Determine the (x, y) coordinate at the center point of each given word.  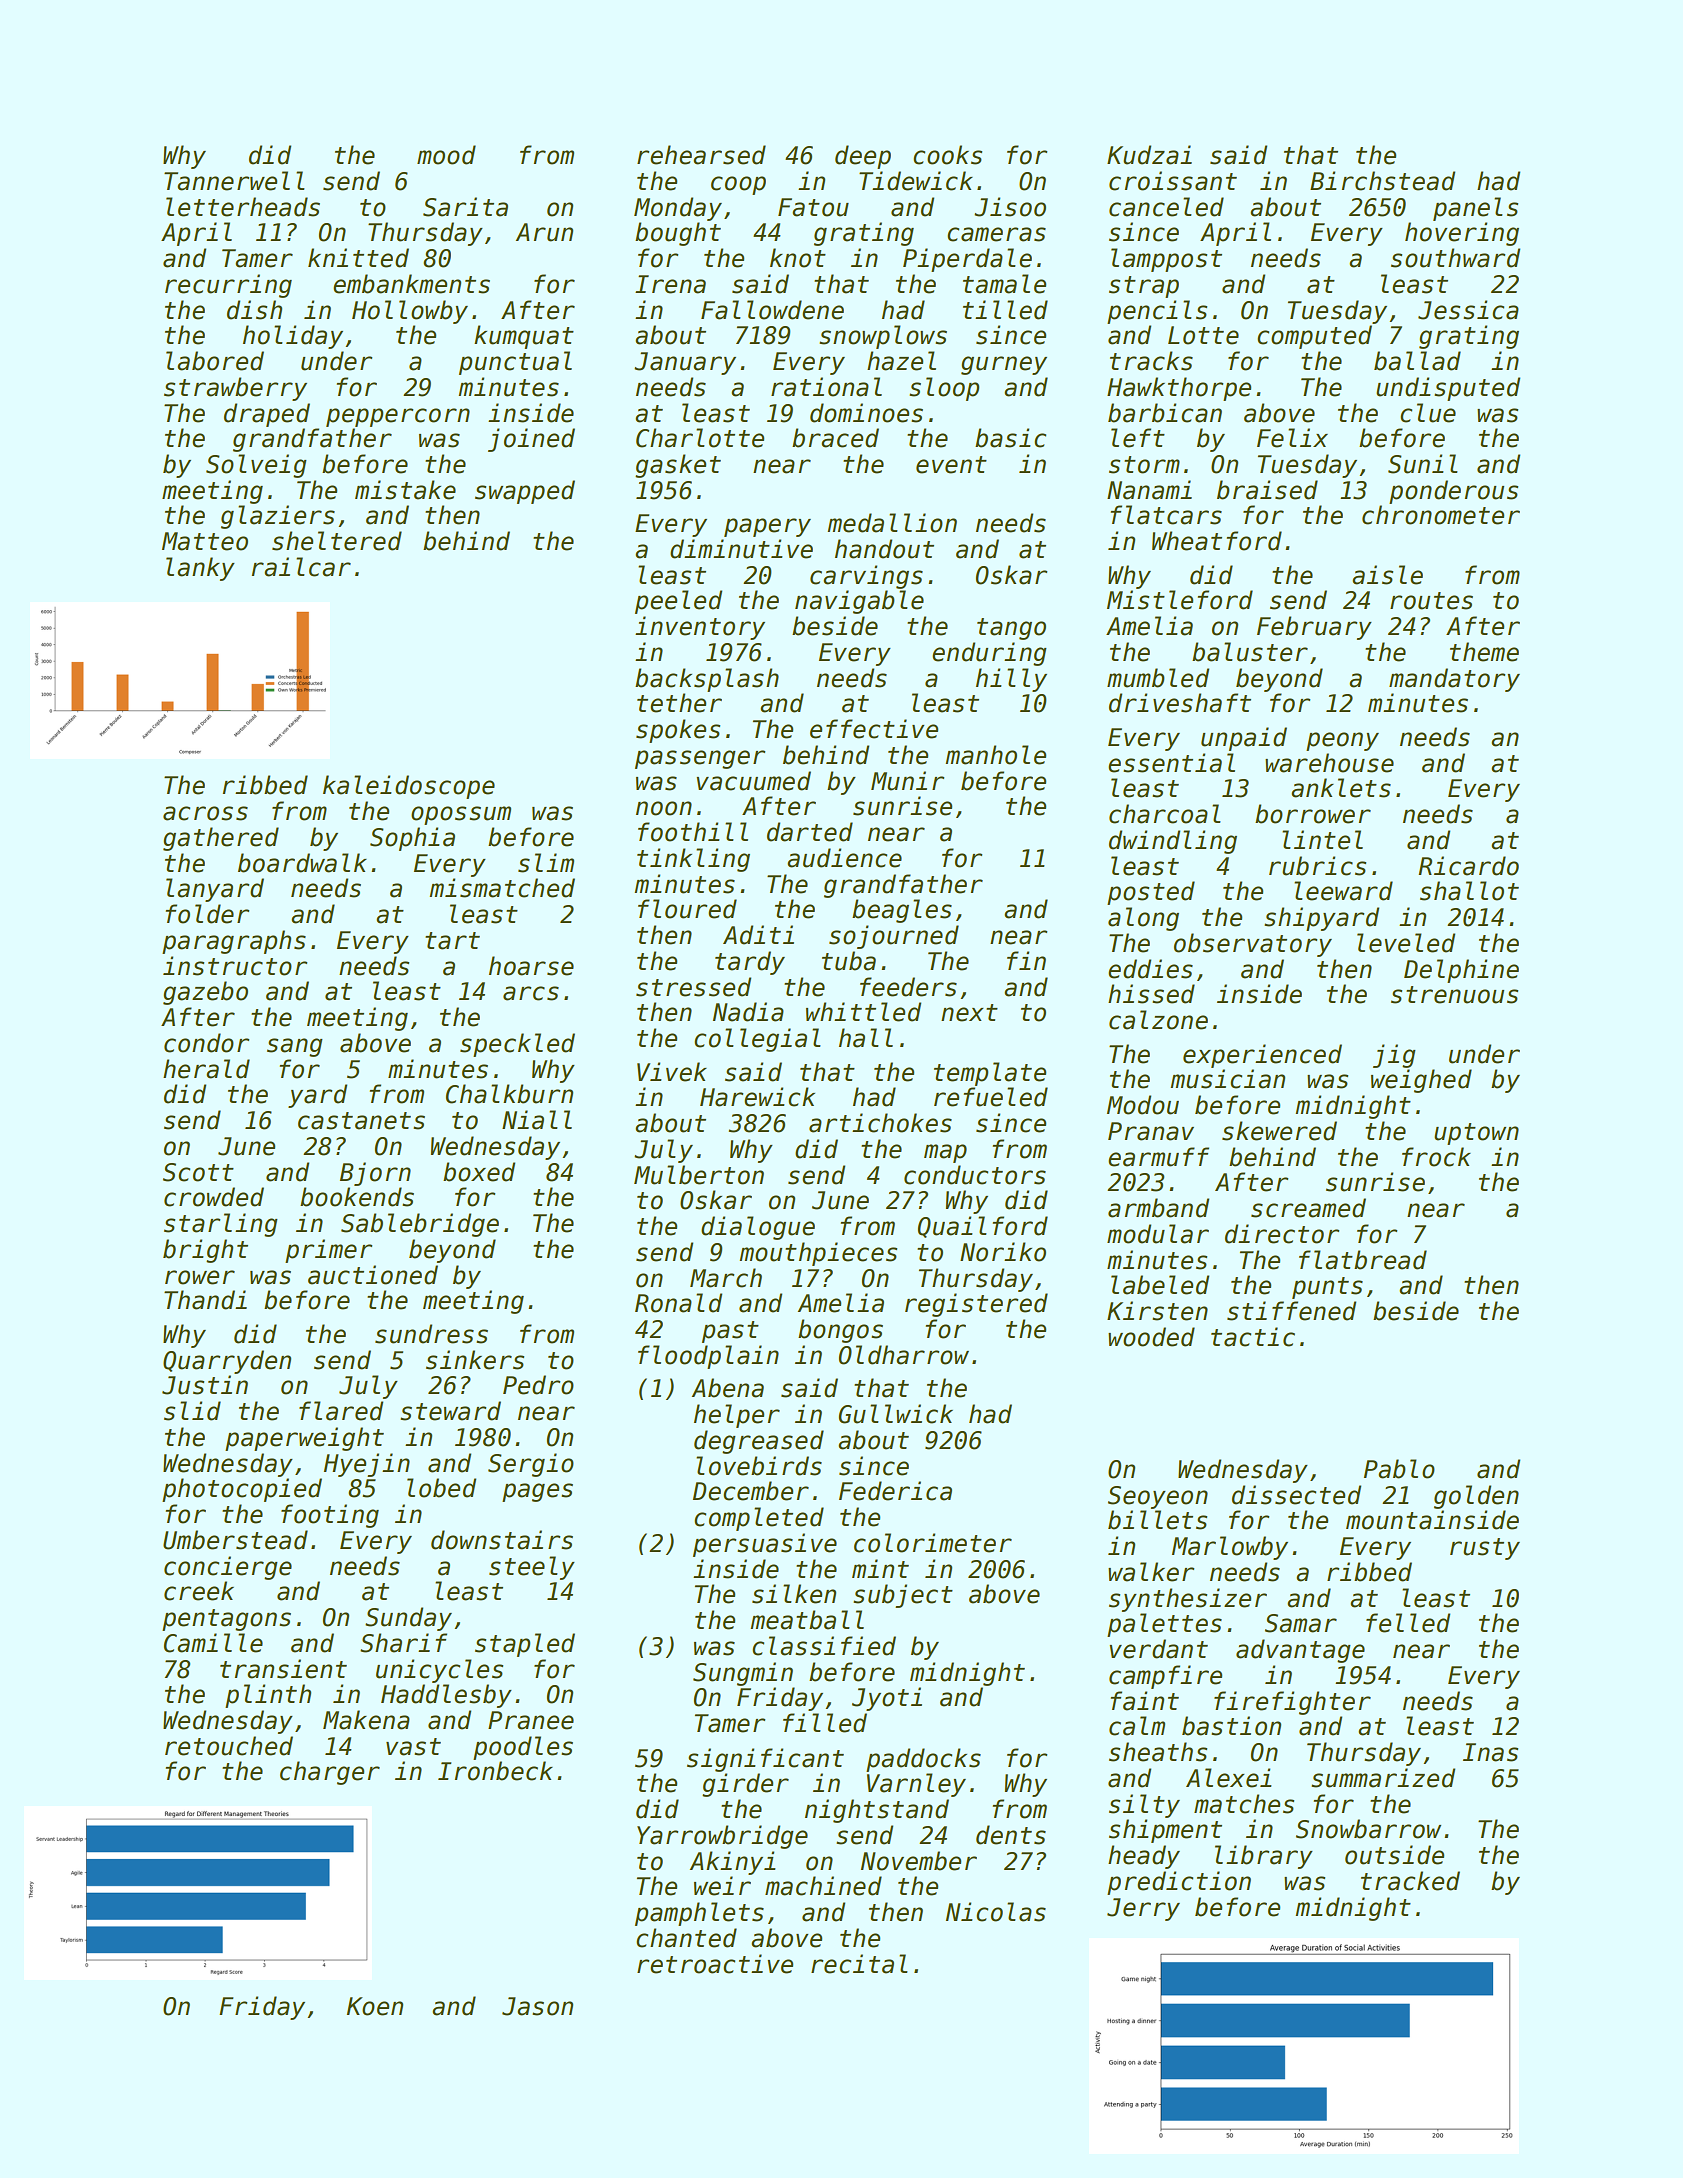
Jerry (1143, 1909)
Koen (375, 2006)
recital (859, 1964)
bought (678, 234)
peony (1342, 741)
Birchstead (1382, 181)
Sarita (465, 207)
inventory (700, 628)
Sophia (412, 839)
